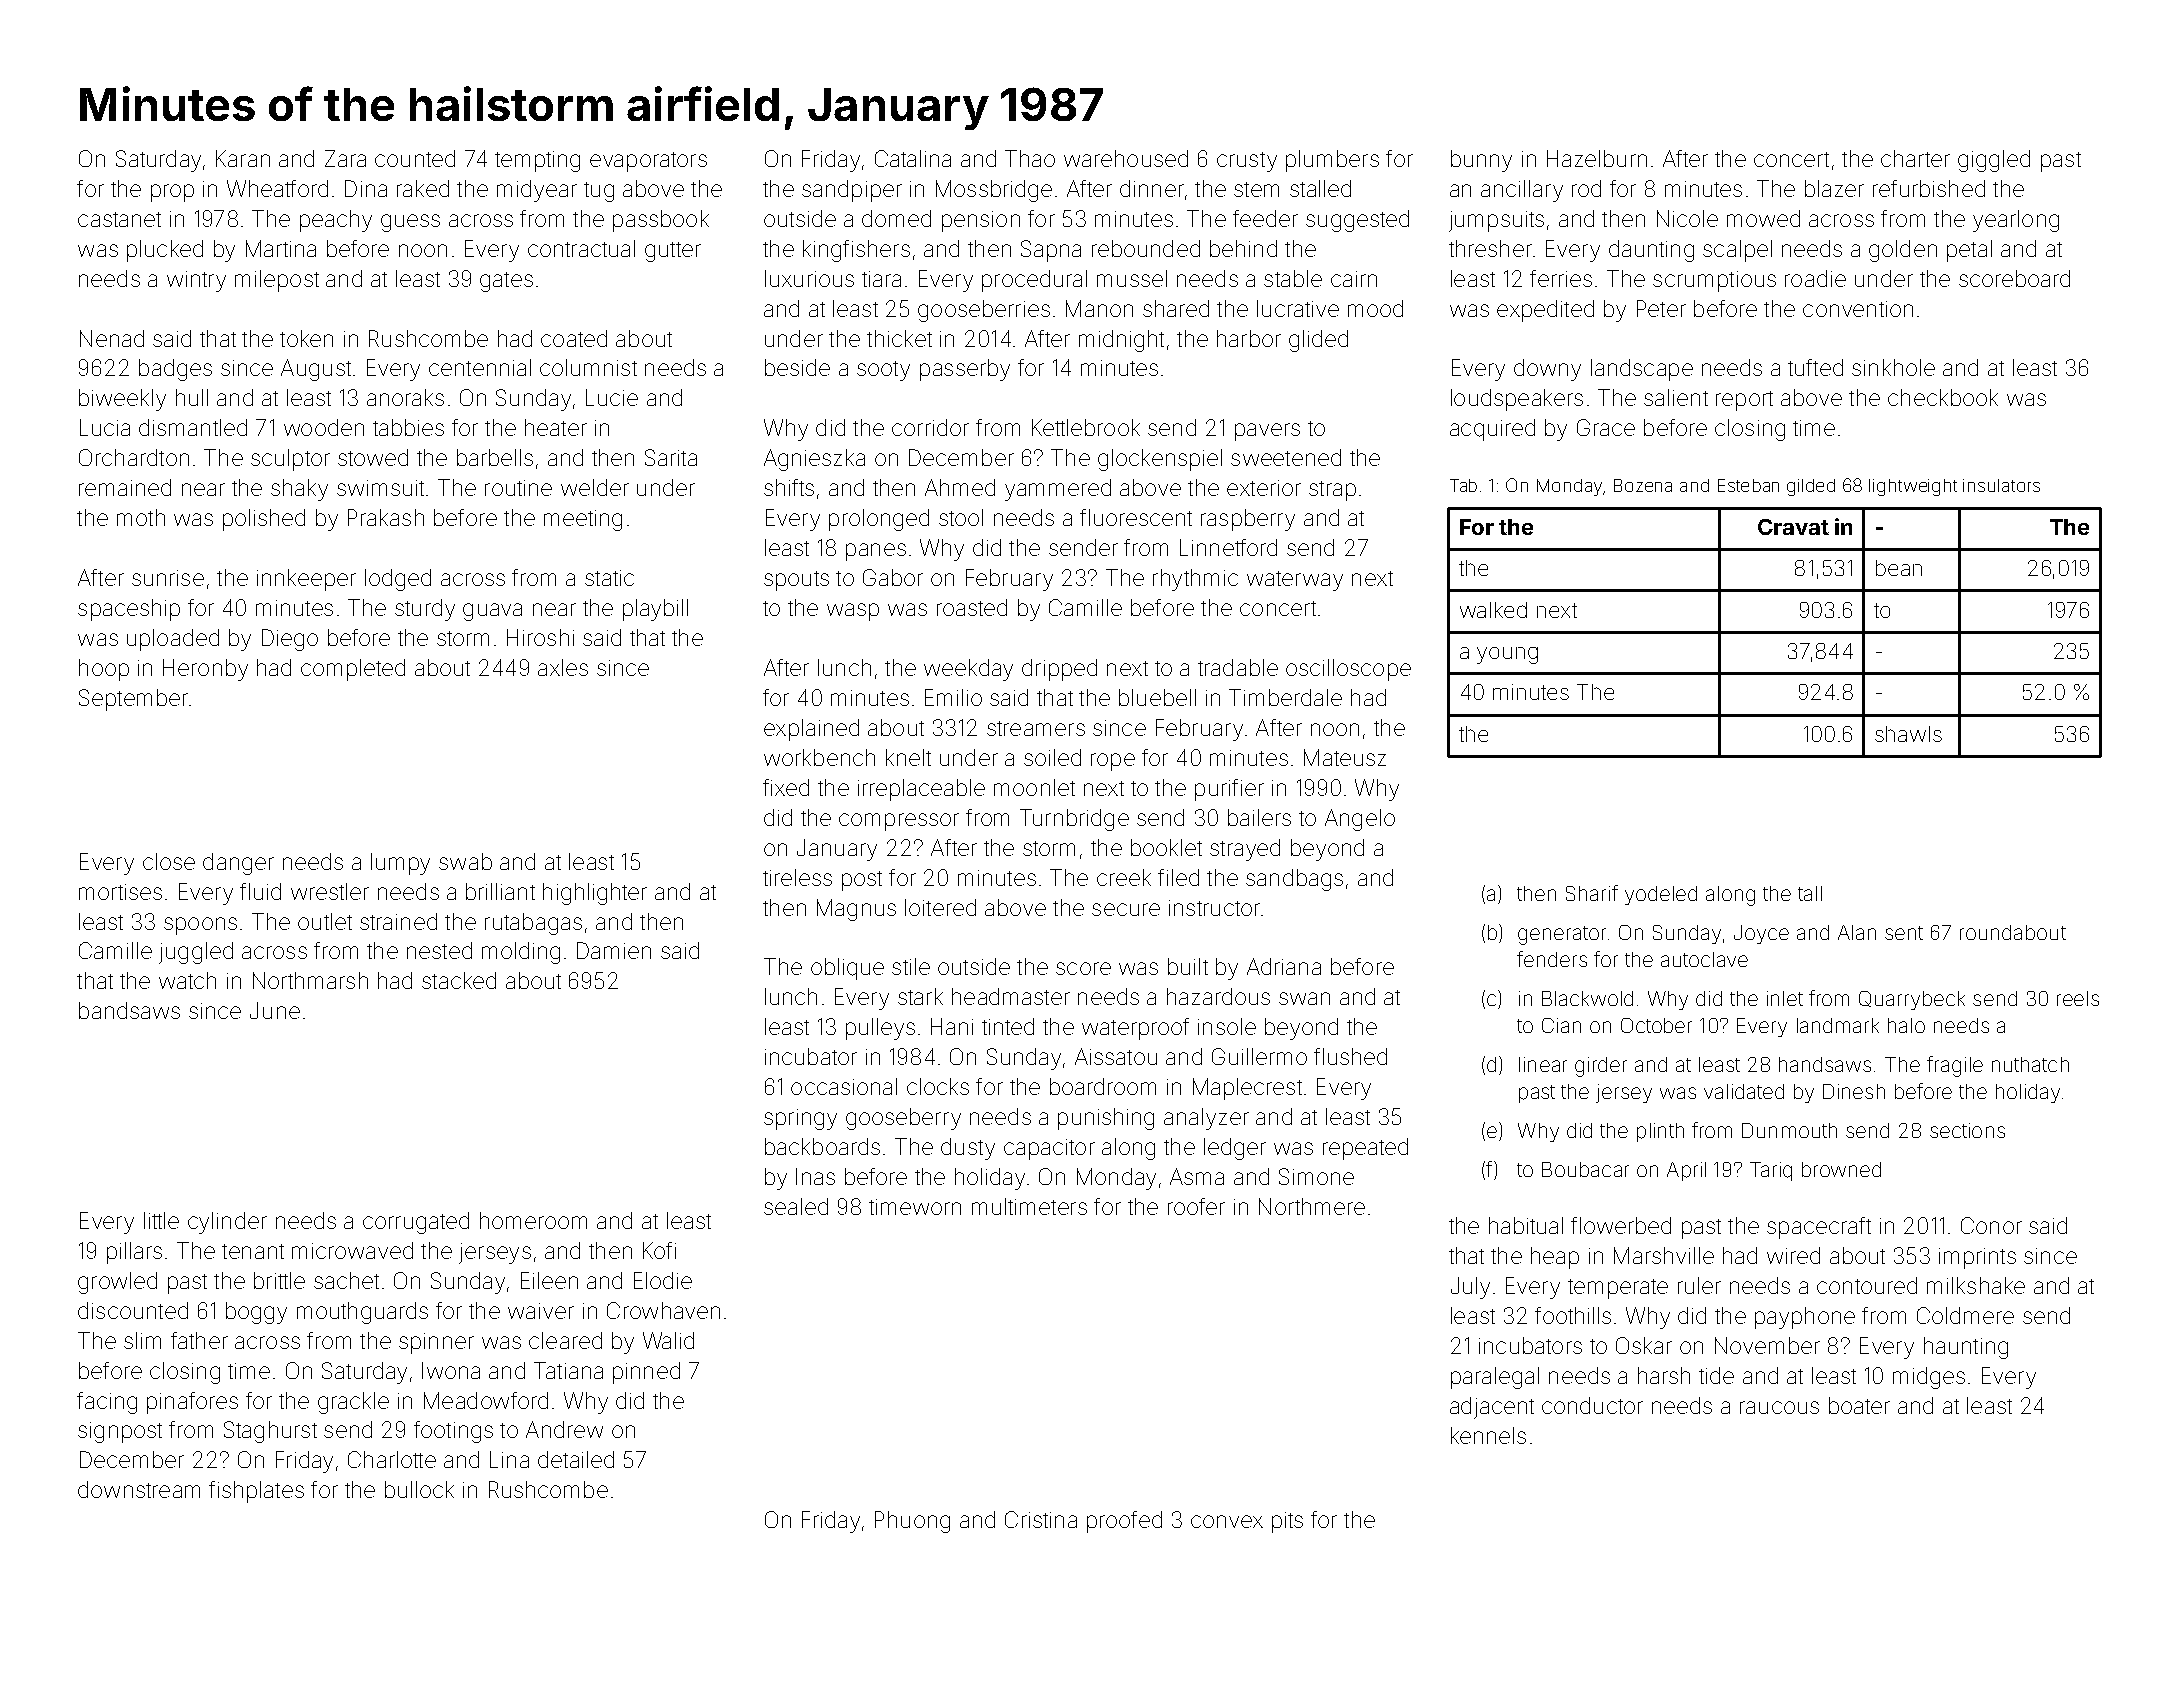  What do you see at coordinates (1859, 1405) in the screenshot?
I see `boater` at bounding box center [1859, 1405].
